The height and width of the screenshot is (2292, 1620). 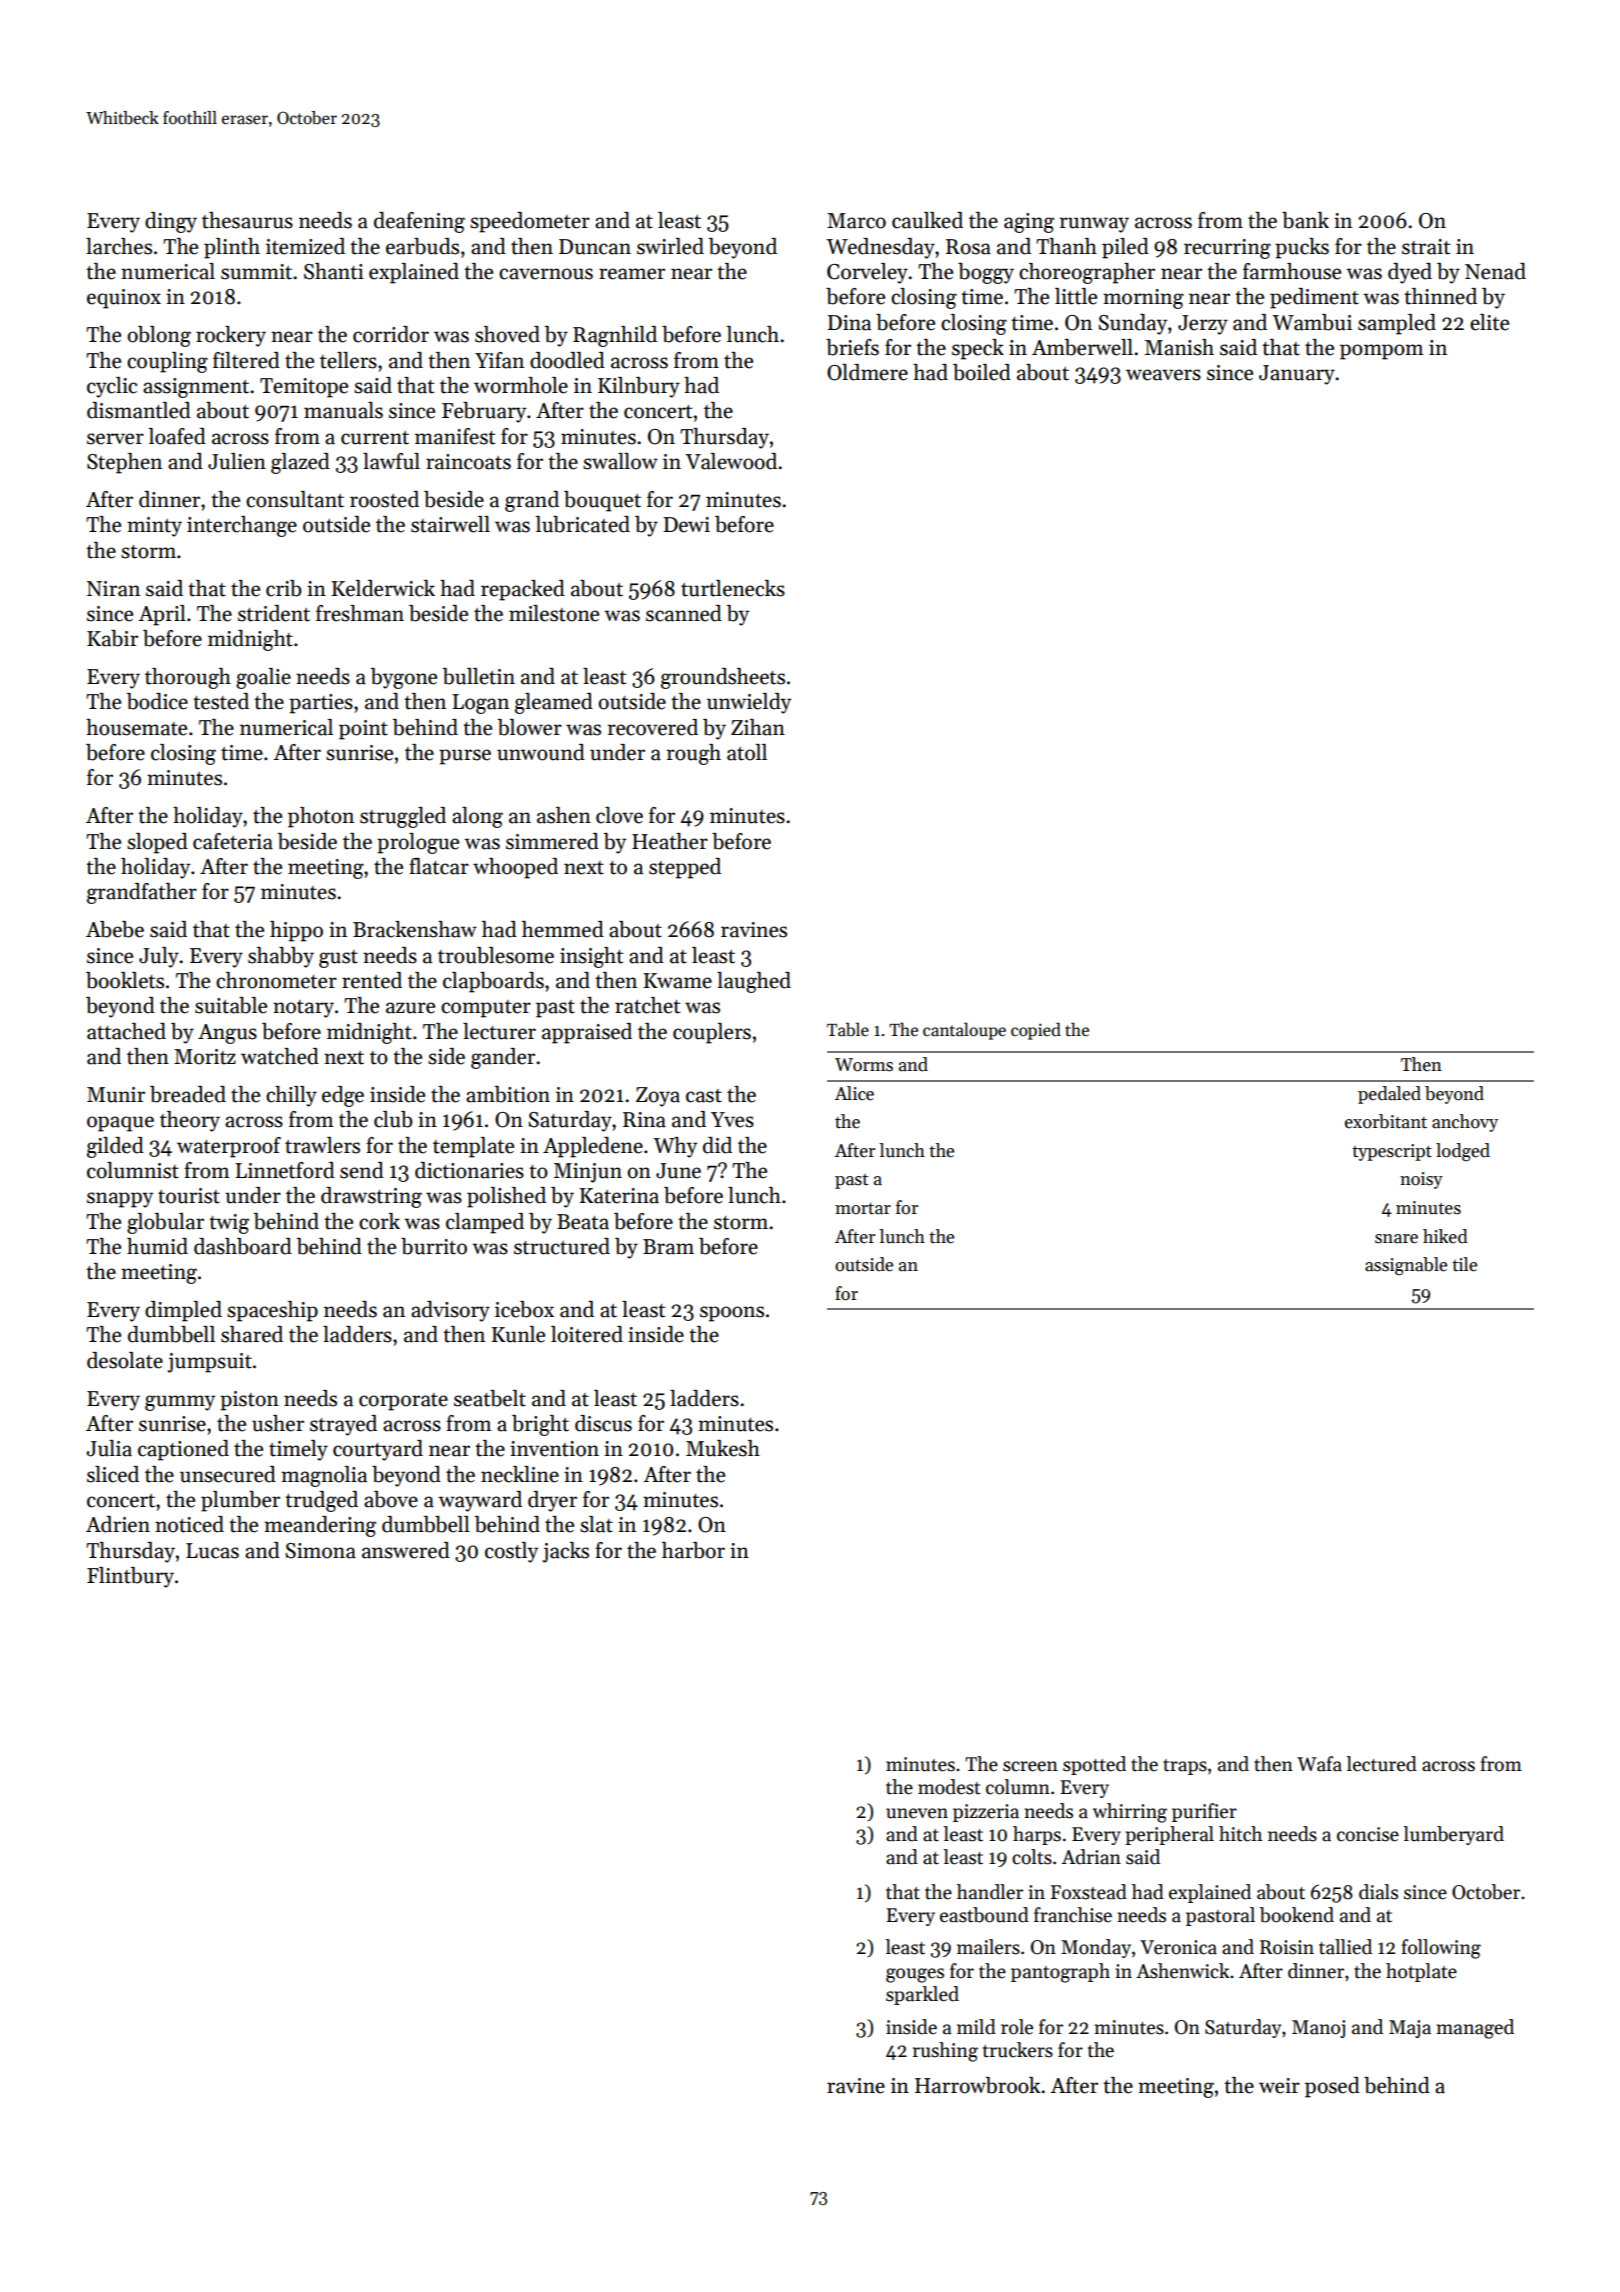 I want to click on Harrowbrook, so click(x=977, y=2085).
